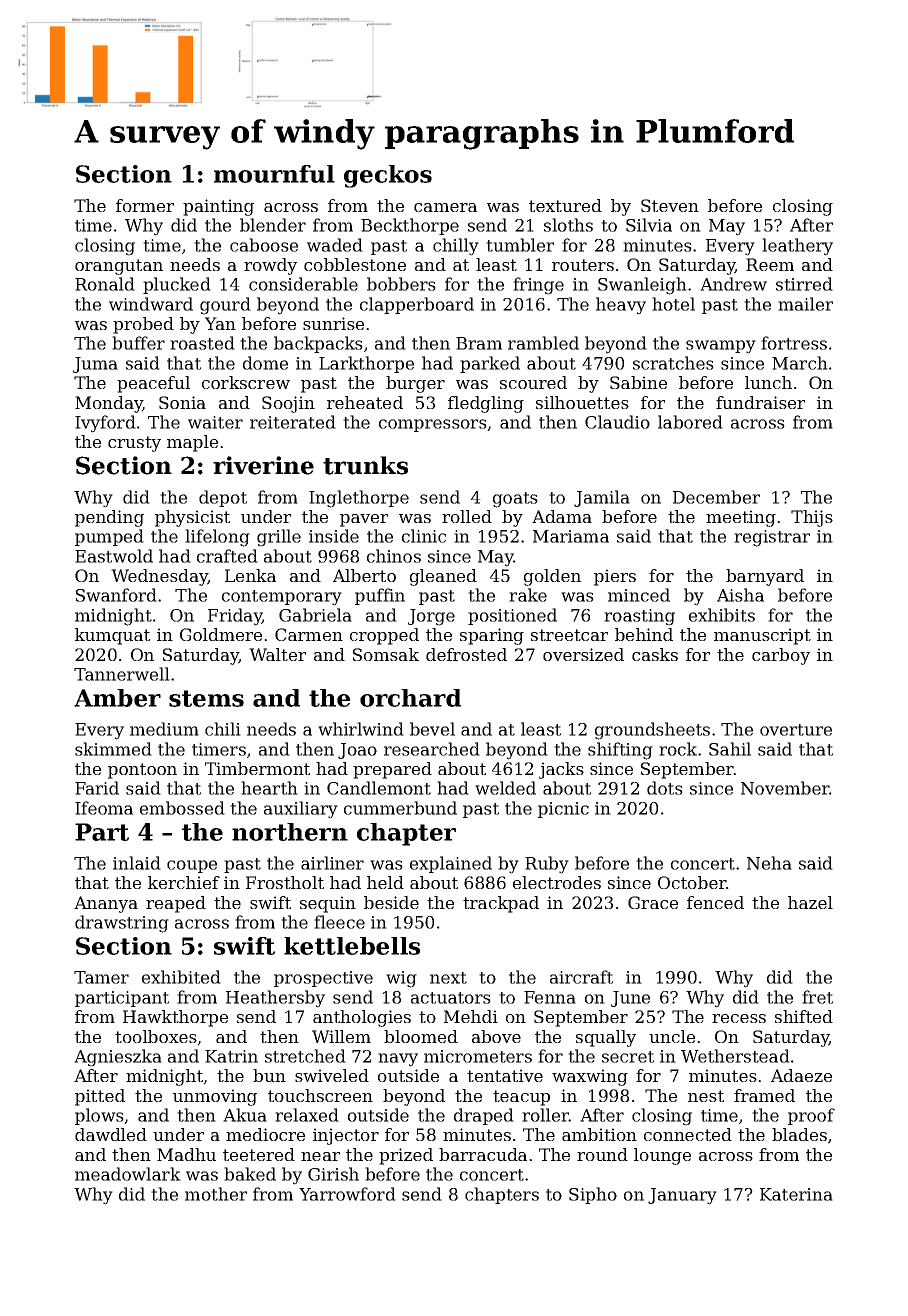 This image has width=908, height=1316. I want to click on dots, so click(665, 788).
